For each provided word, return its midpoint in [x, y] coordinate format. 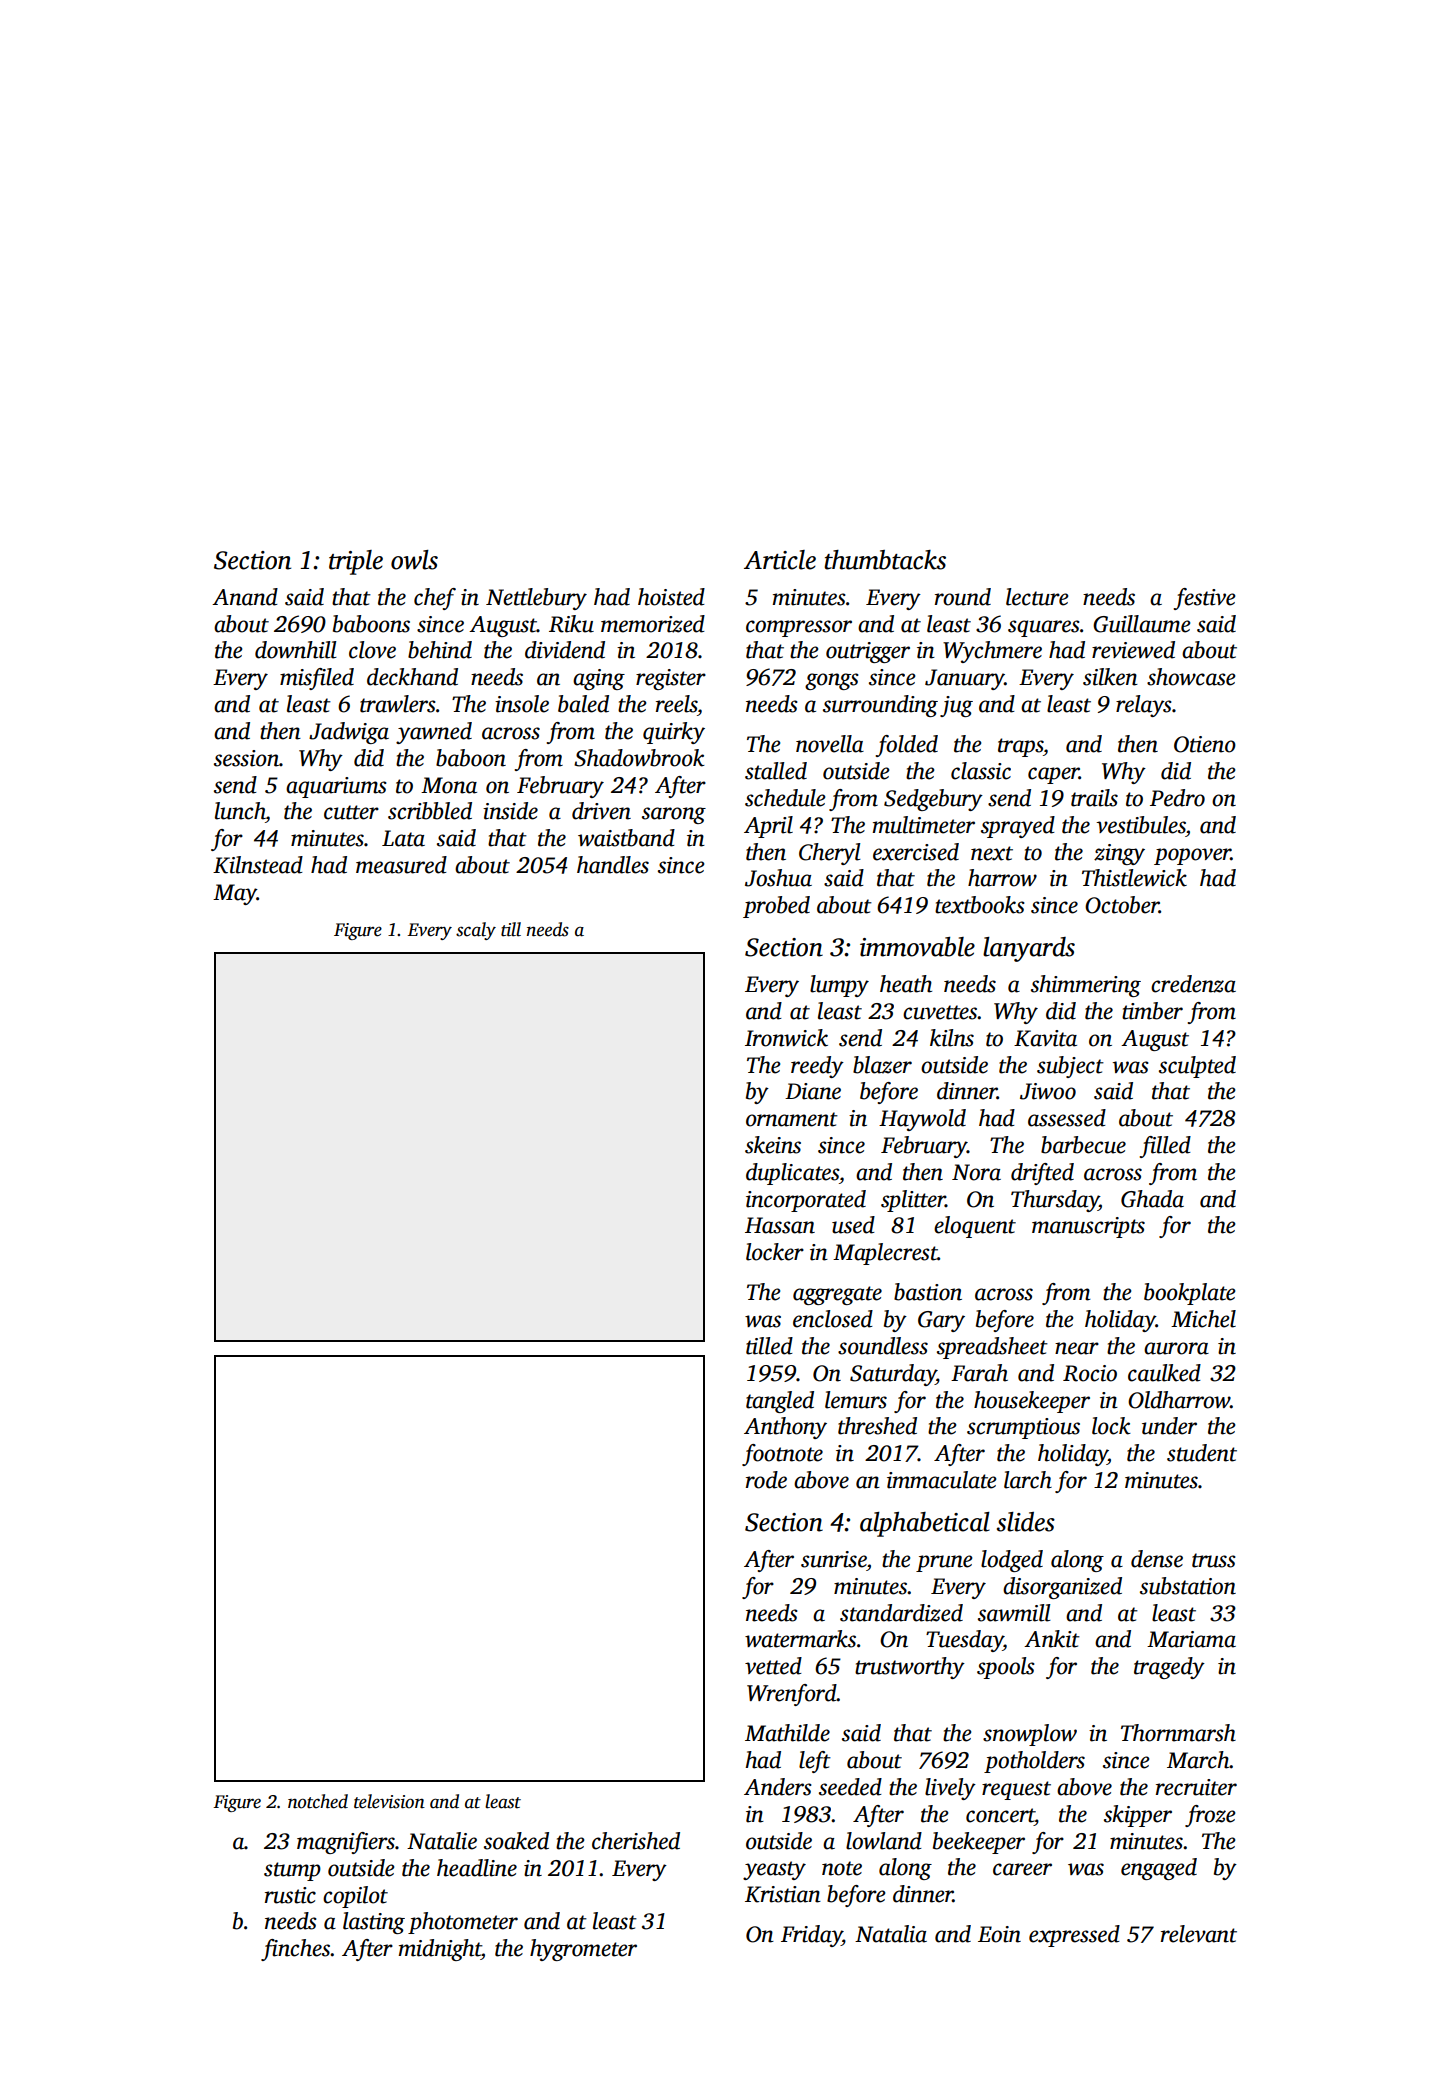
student [1202, 1453]
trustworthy [910, 1668]
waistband [626, 838]
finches [296, 1950]
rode [766, 1480]
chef [435, 599]
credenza [1193, 984]
